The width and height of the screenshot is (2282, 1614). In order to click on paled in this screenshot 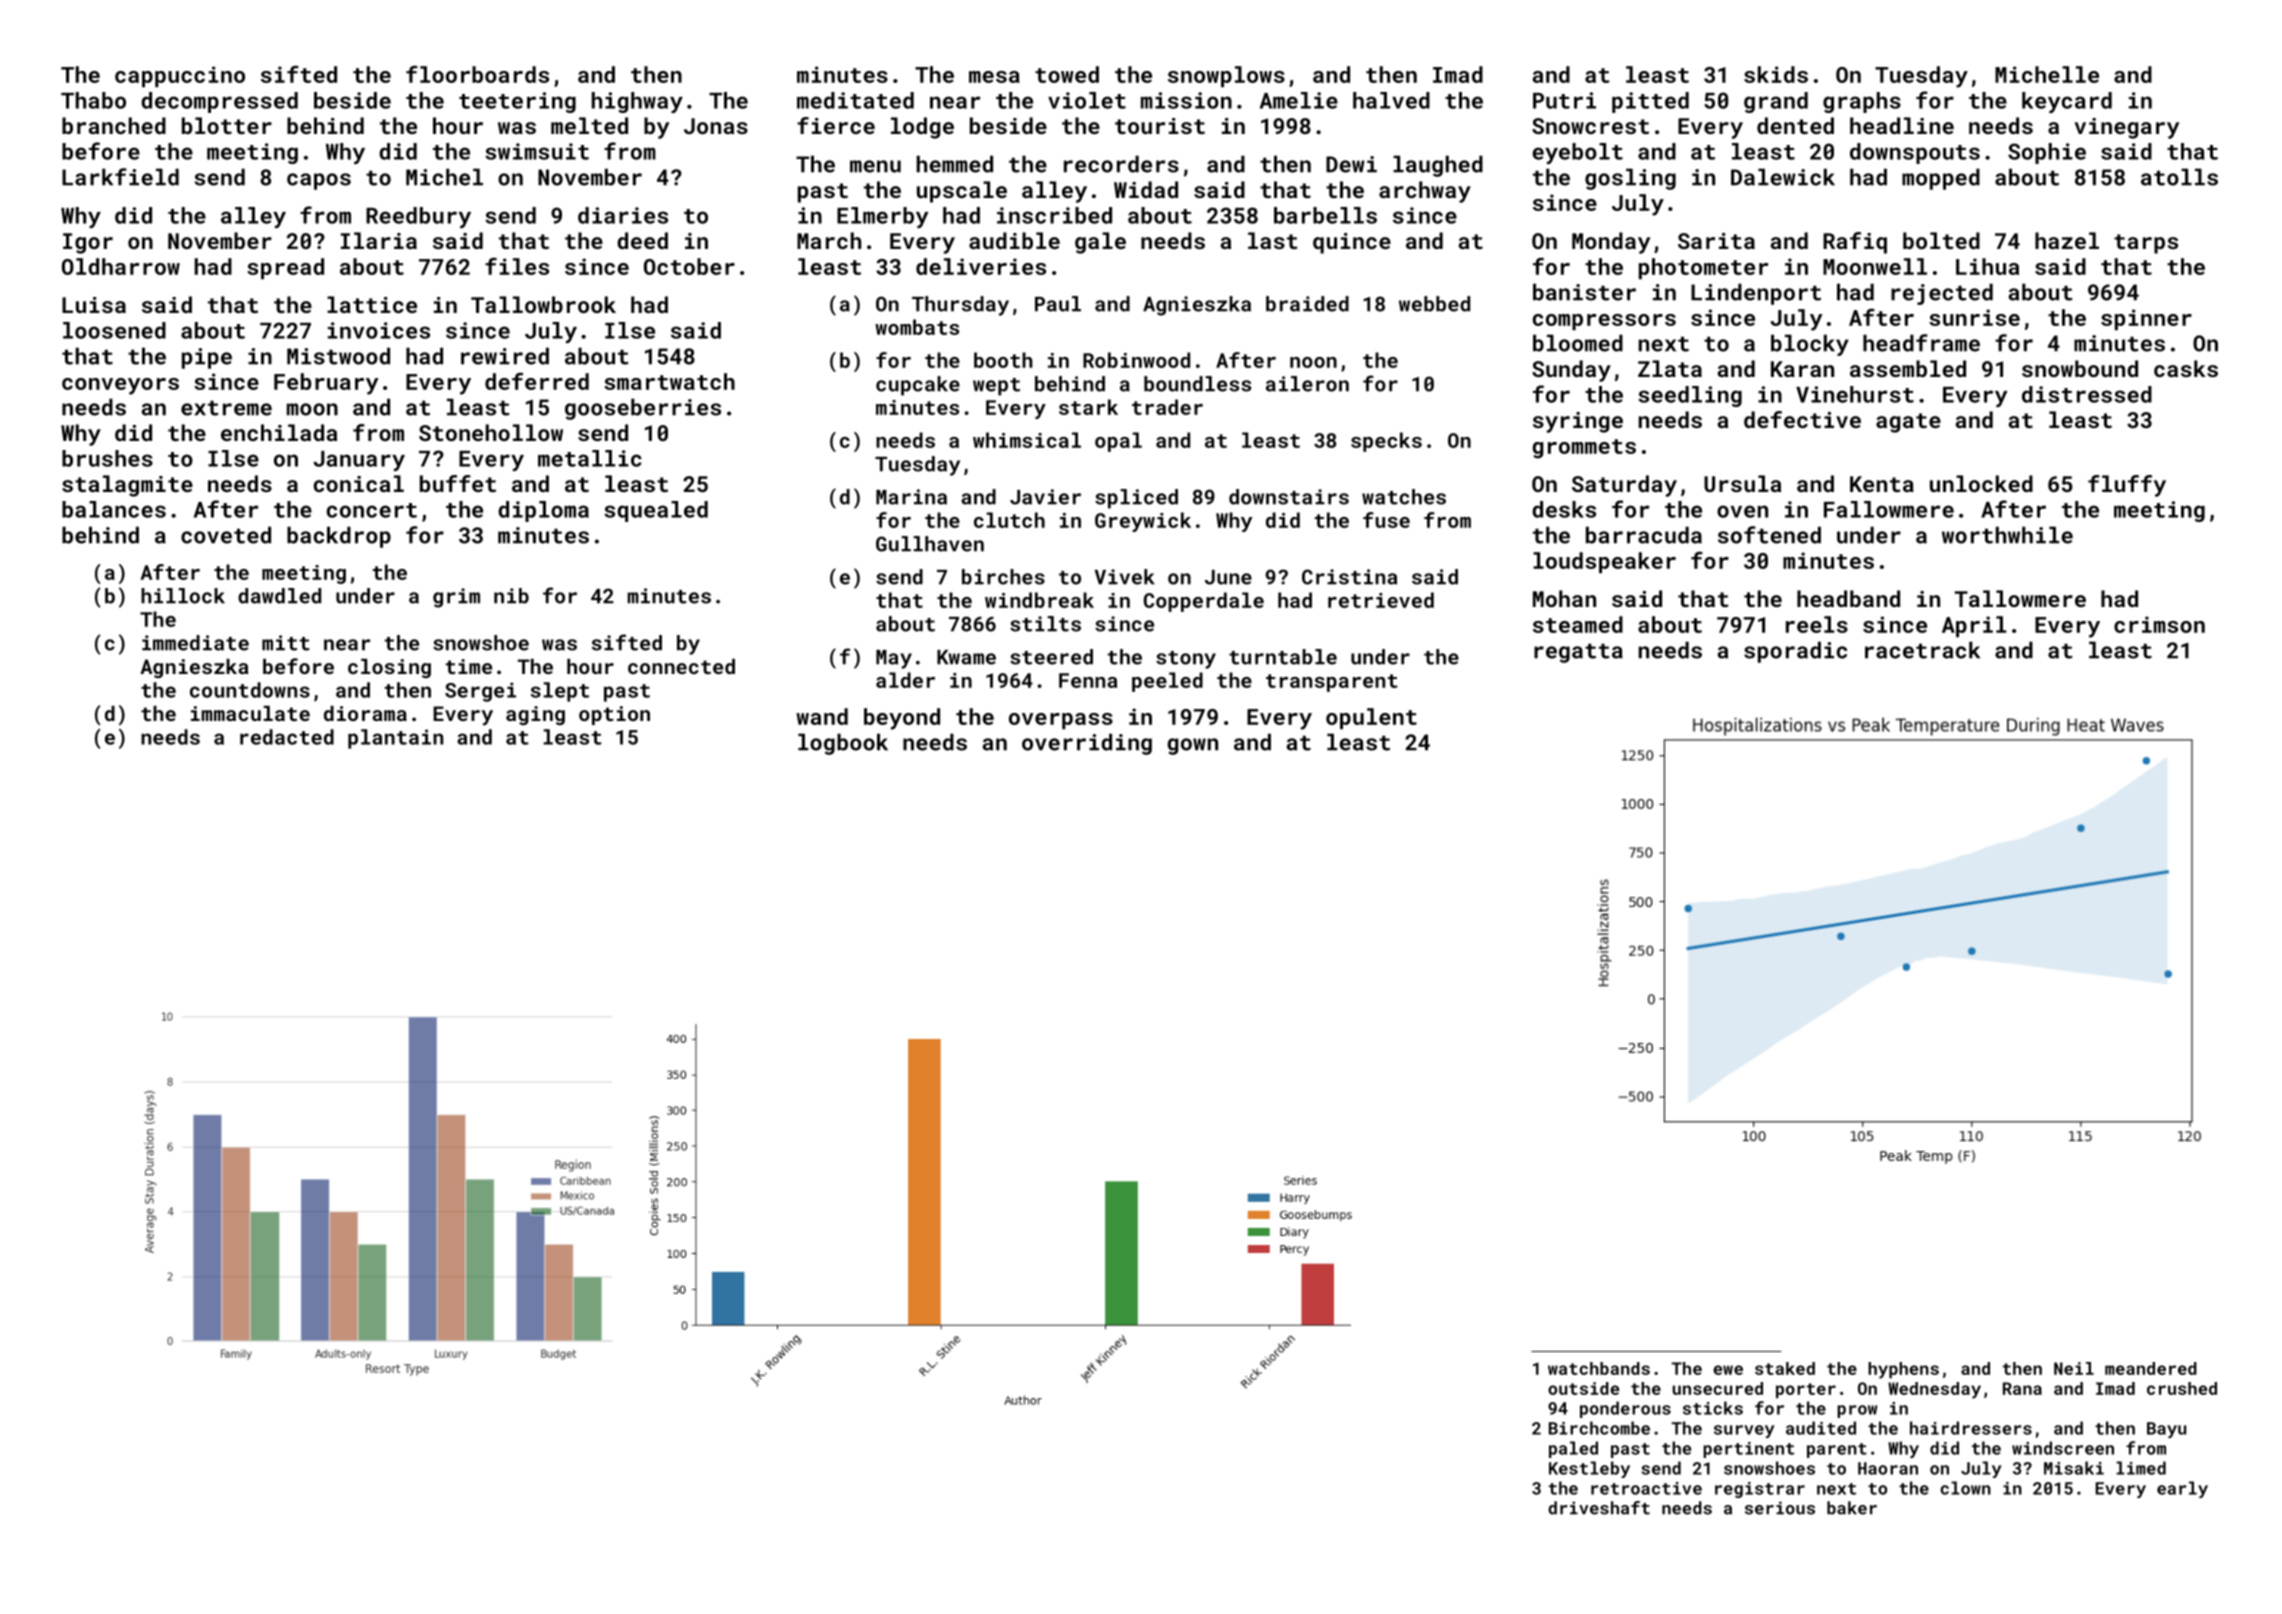, I will do `click(1573, 1449)`.
